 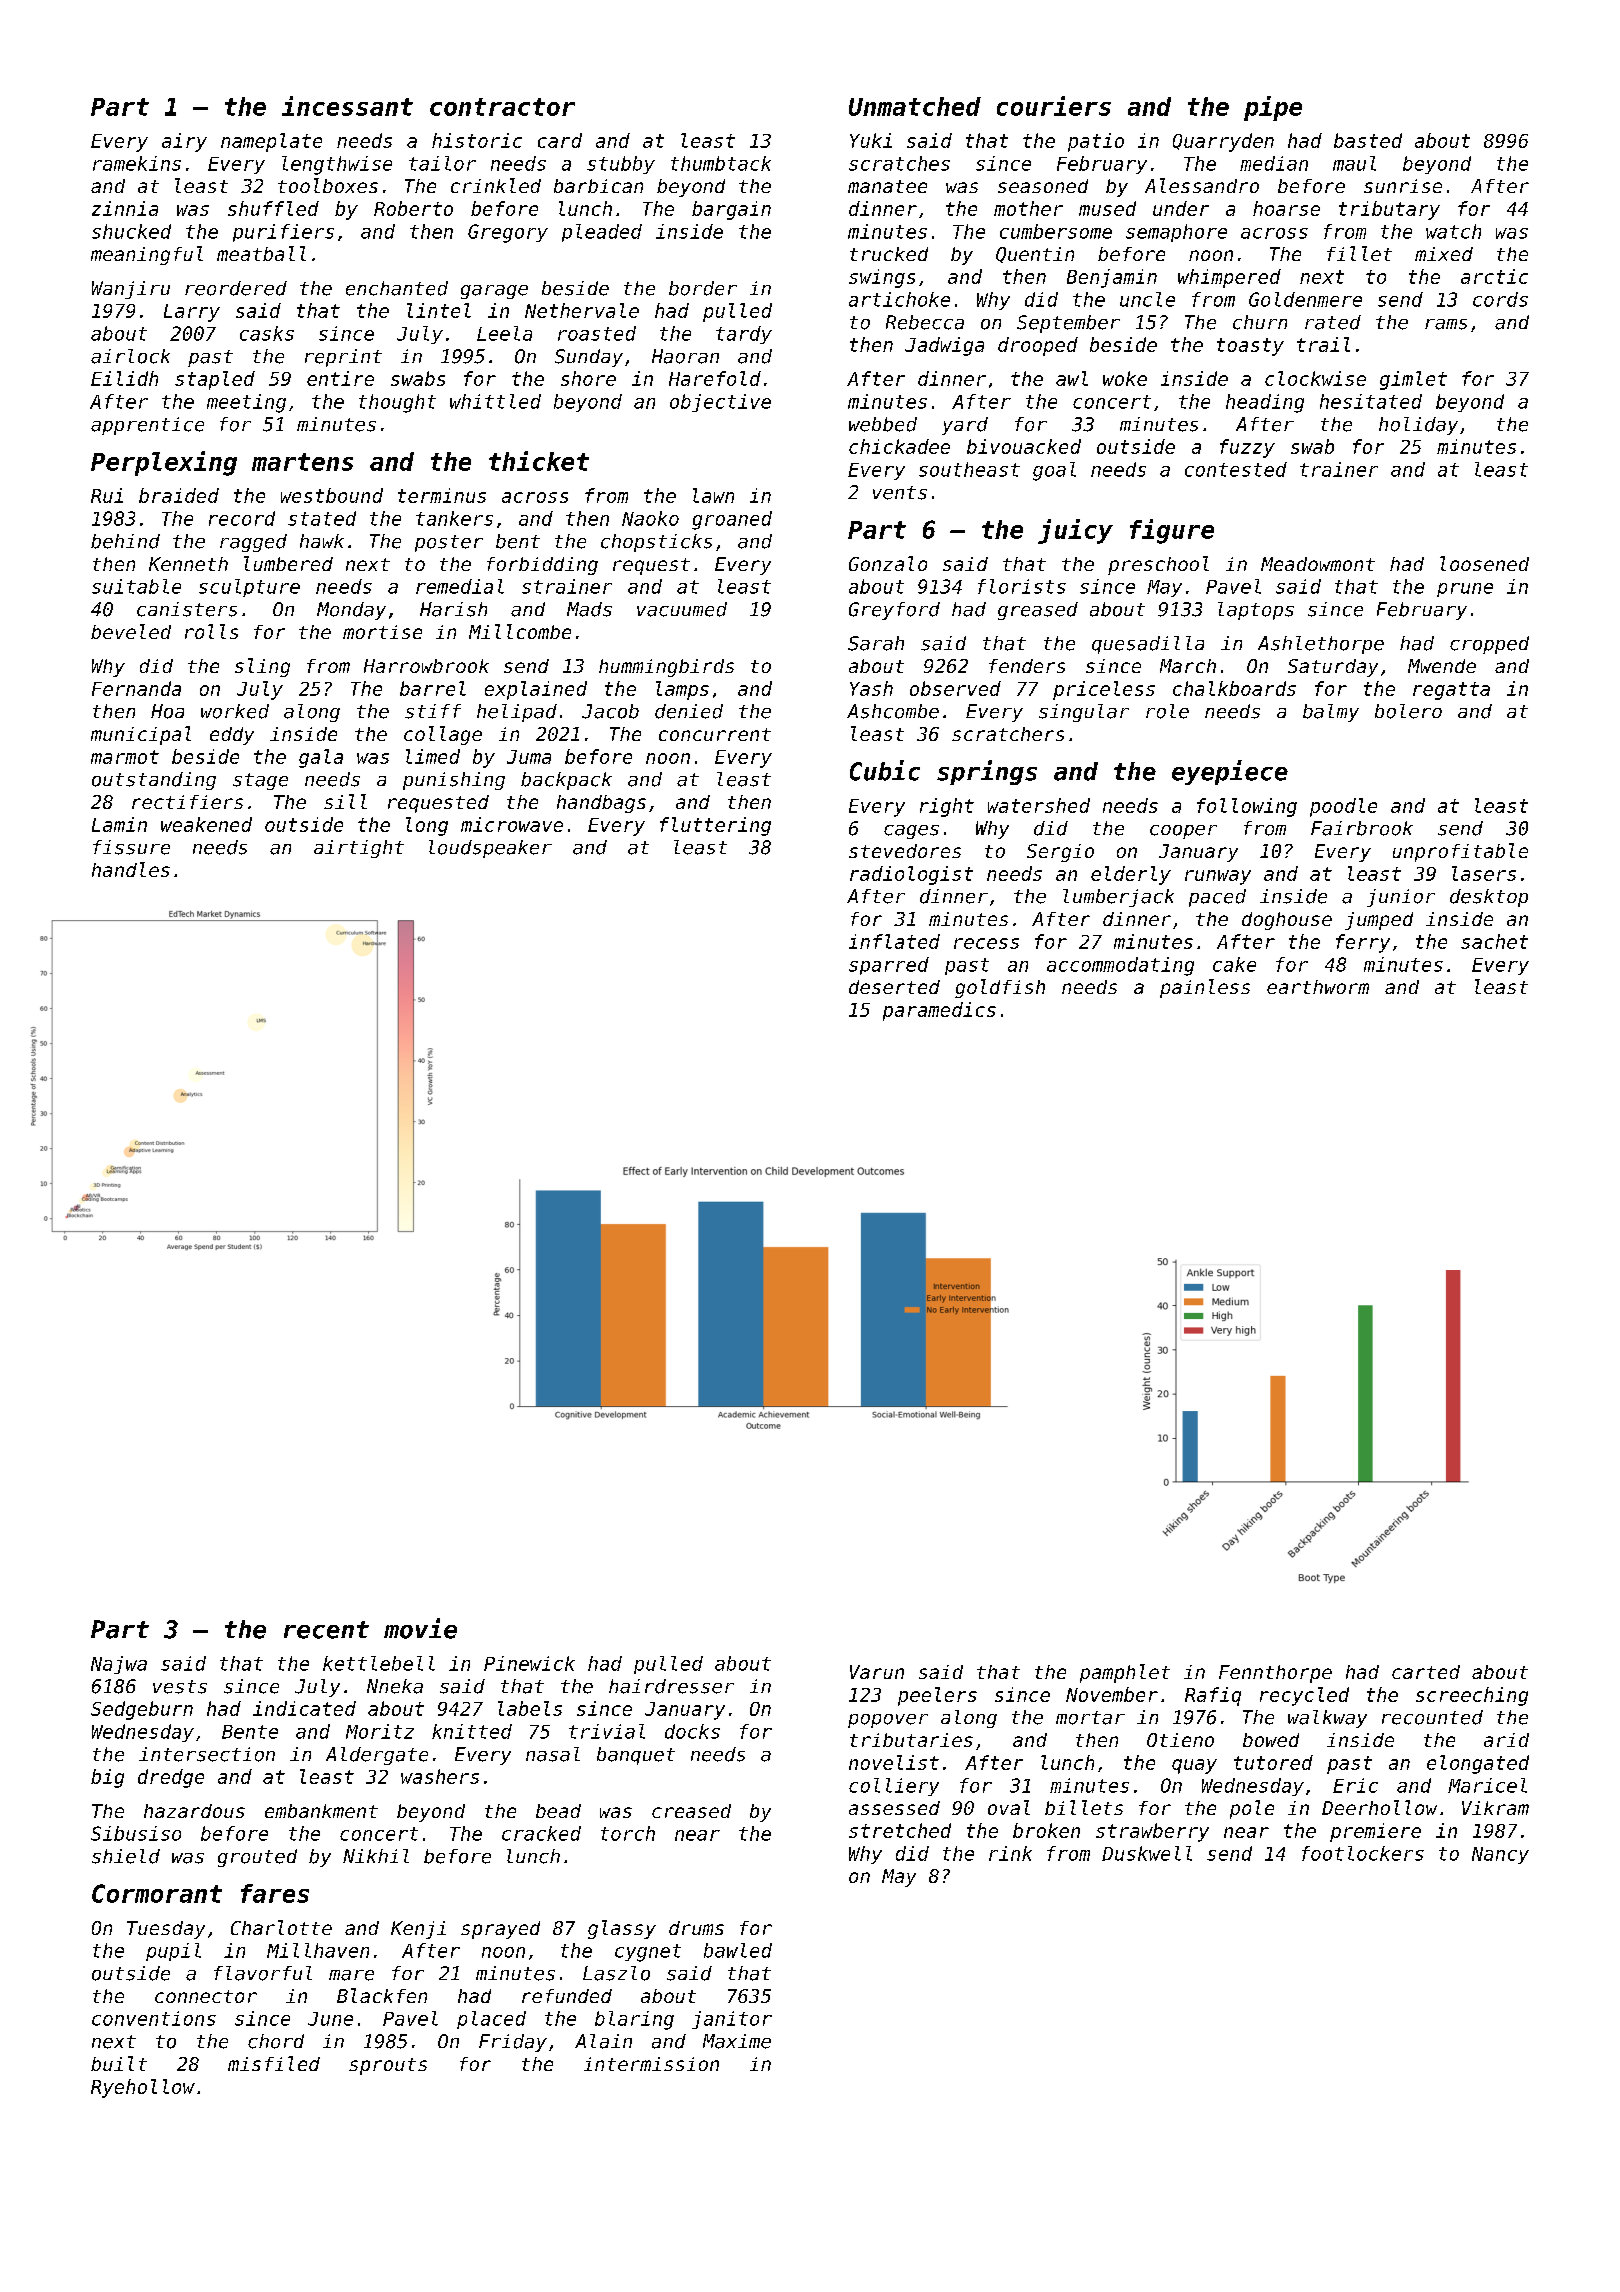 What do you see at coordinates (737, 2041) in the page?
I see `Maxime` at bounding box center [737, 2041].
